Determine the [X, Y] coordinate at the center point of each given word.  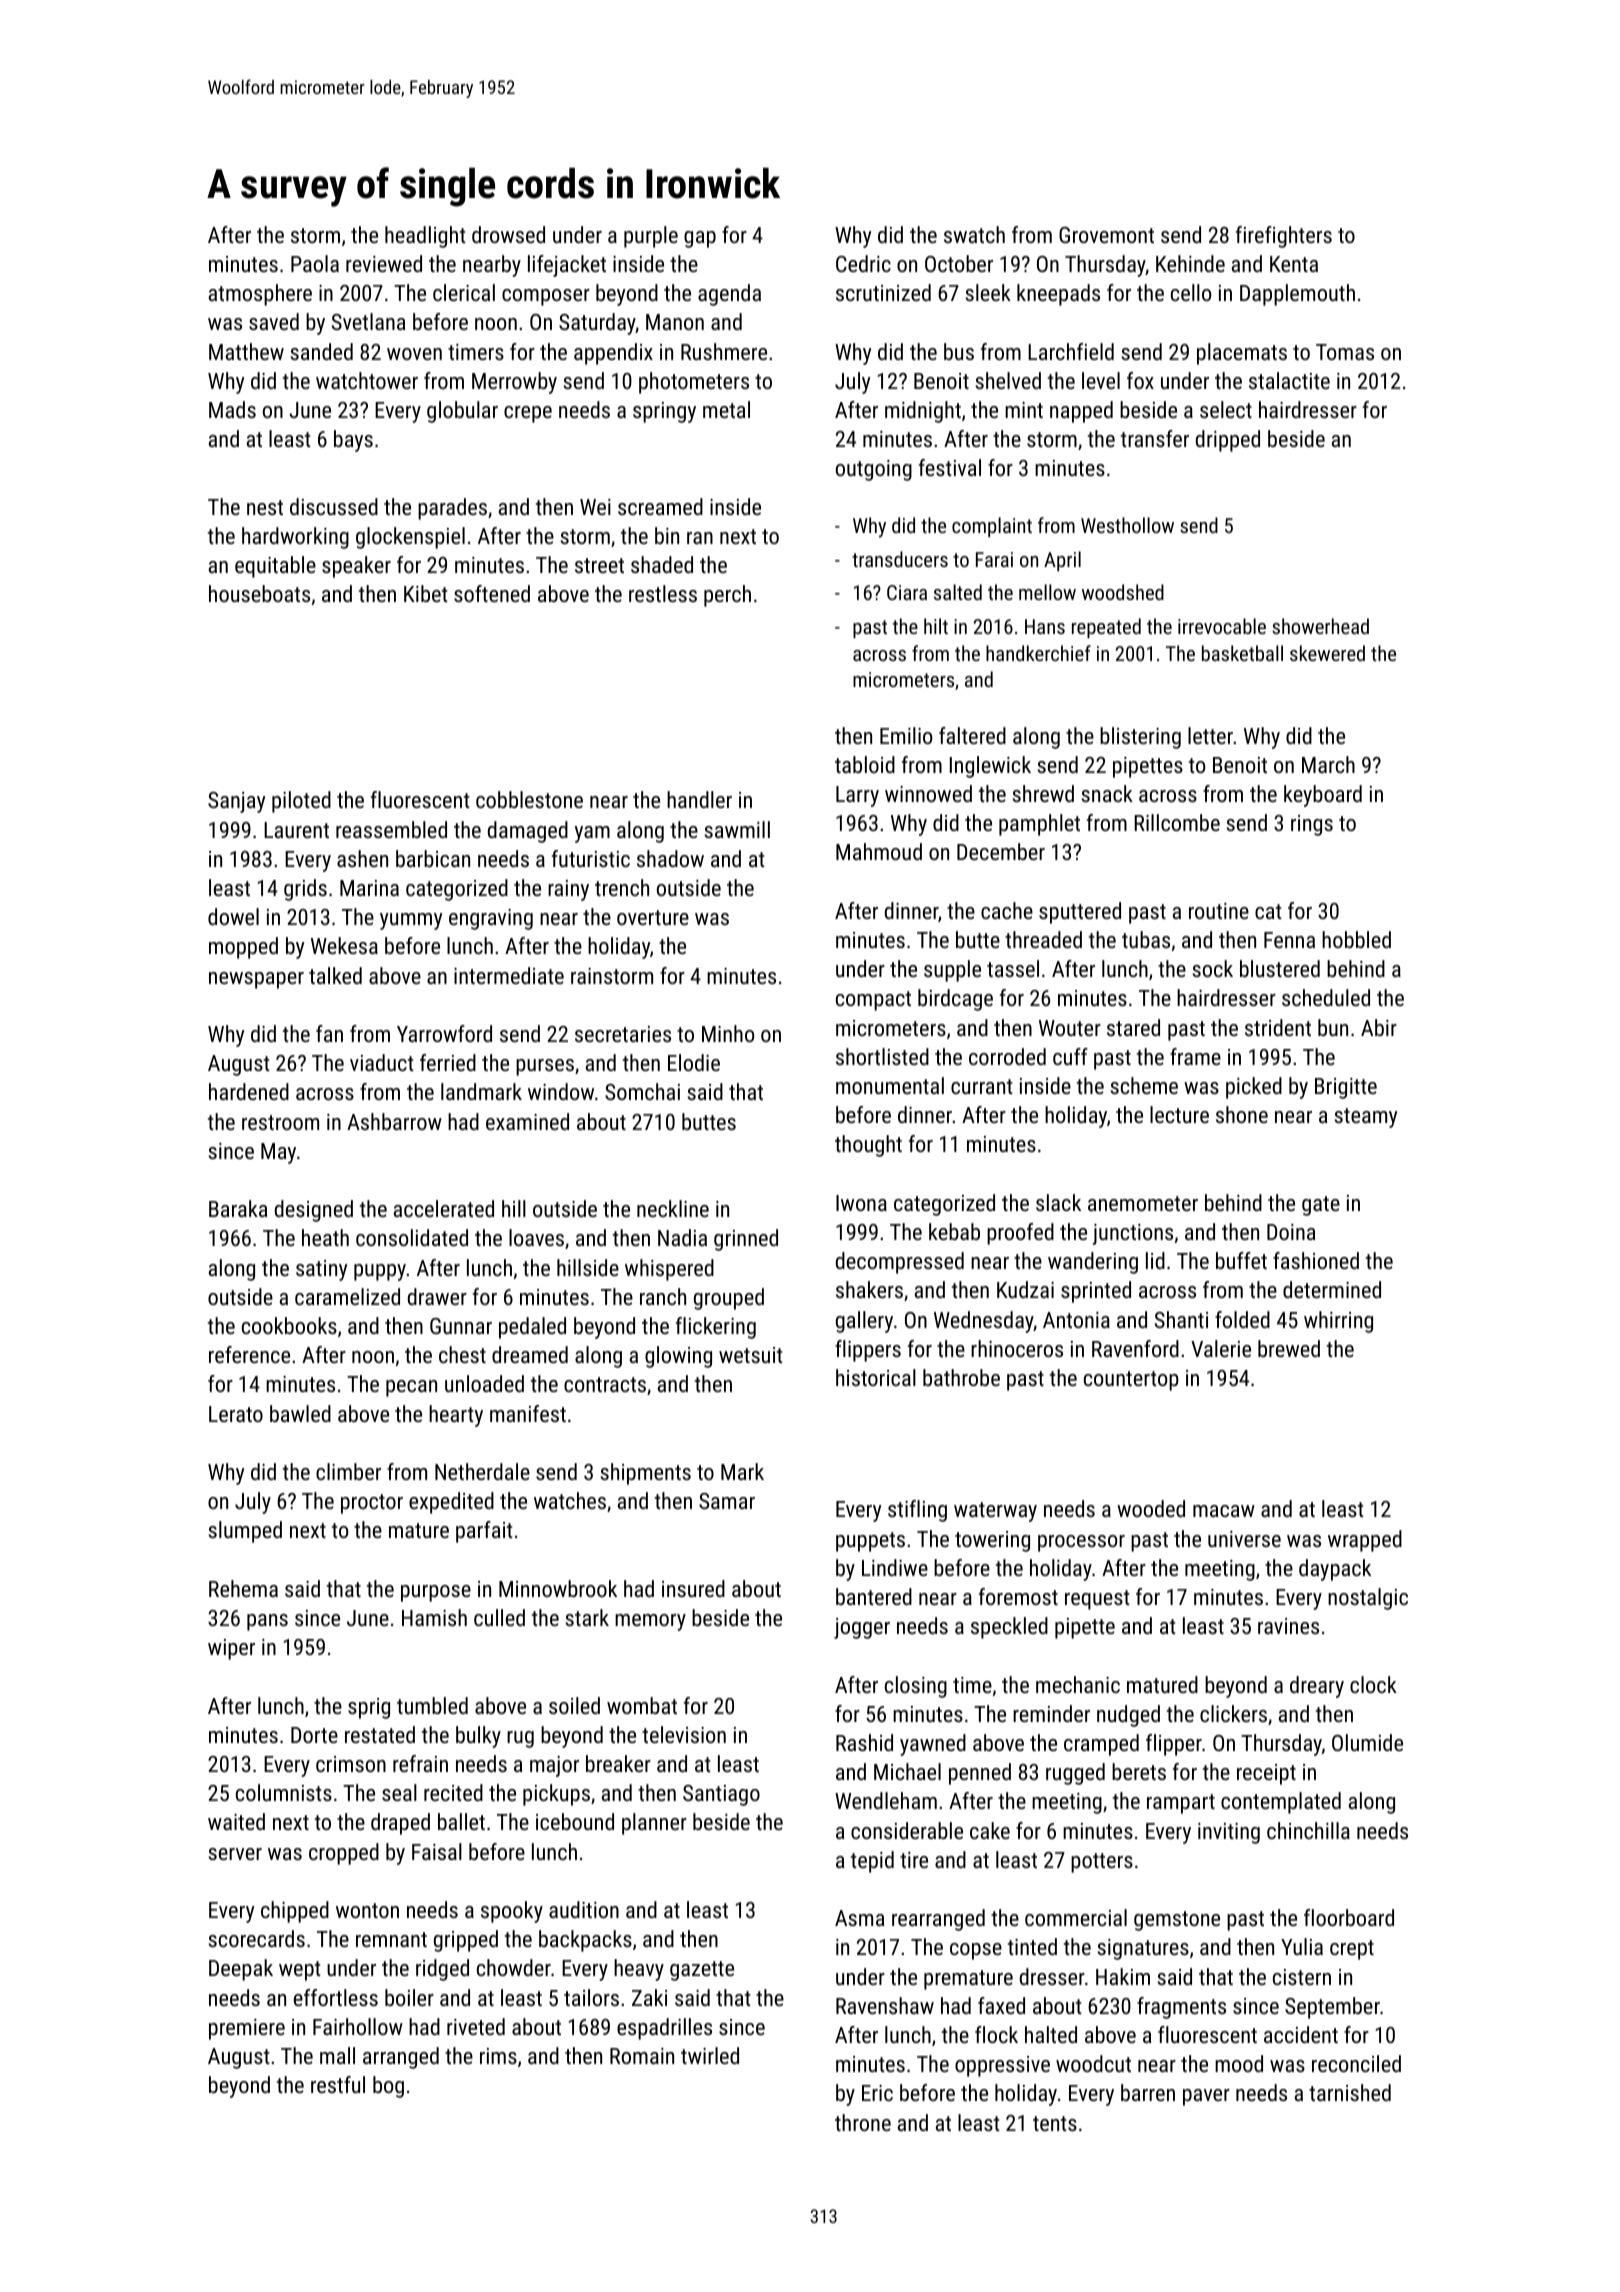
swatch [974, 234]
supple [952, 971]
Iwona [861, 1203]
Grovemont [1106, 235]
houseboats [259, 593]
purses [545, 1067]
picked [1254, 1088]
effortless [336, 1997]
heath [325, 1237]
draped [400, 1824]
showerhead [1320, 626]
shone [1242, 1114]
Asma [859, 1918]
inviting [1229, 1833]
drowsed [508, 234]
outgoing [874, 470]
